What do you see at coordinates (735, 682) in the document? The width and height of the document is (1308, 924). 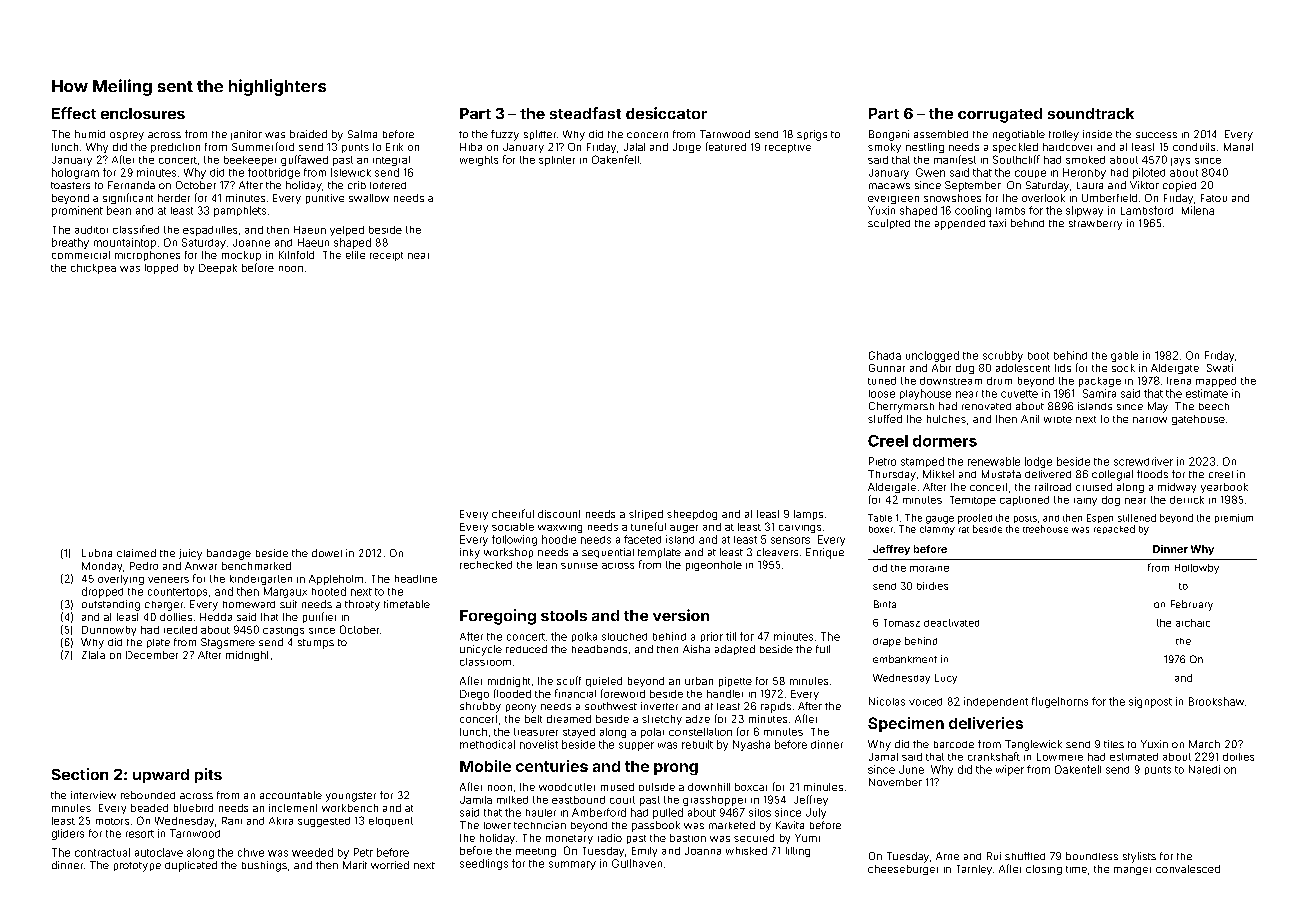 I see `pipette` at bounding box center [735, 682].
